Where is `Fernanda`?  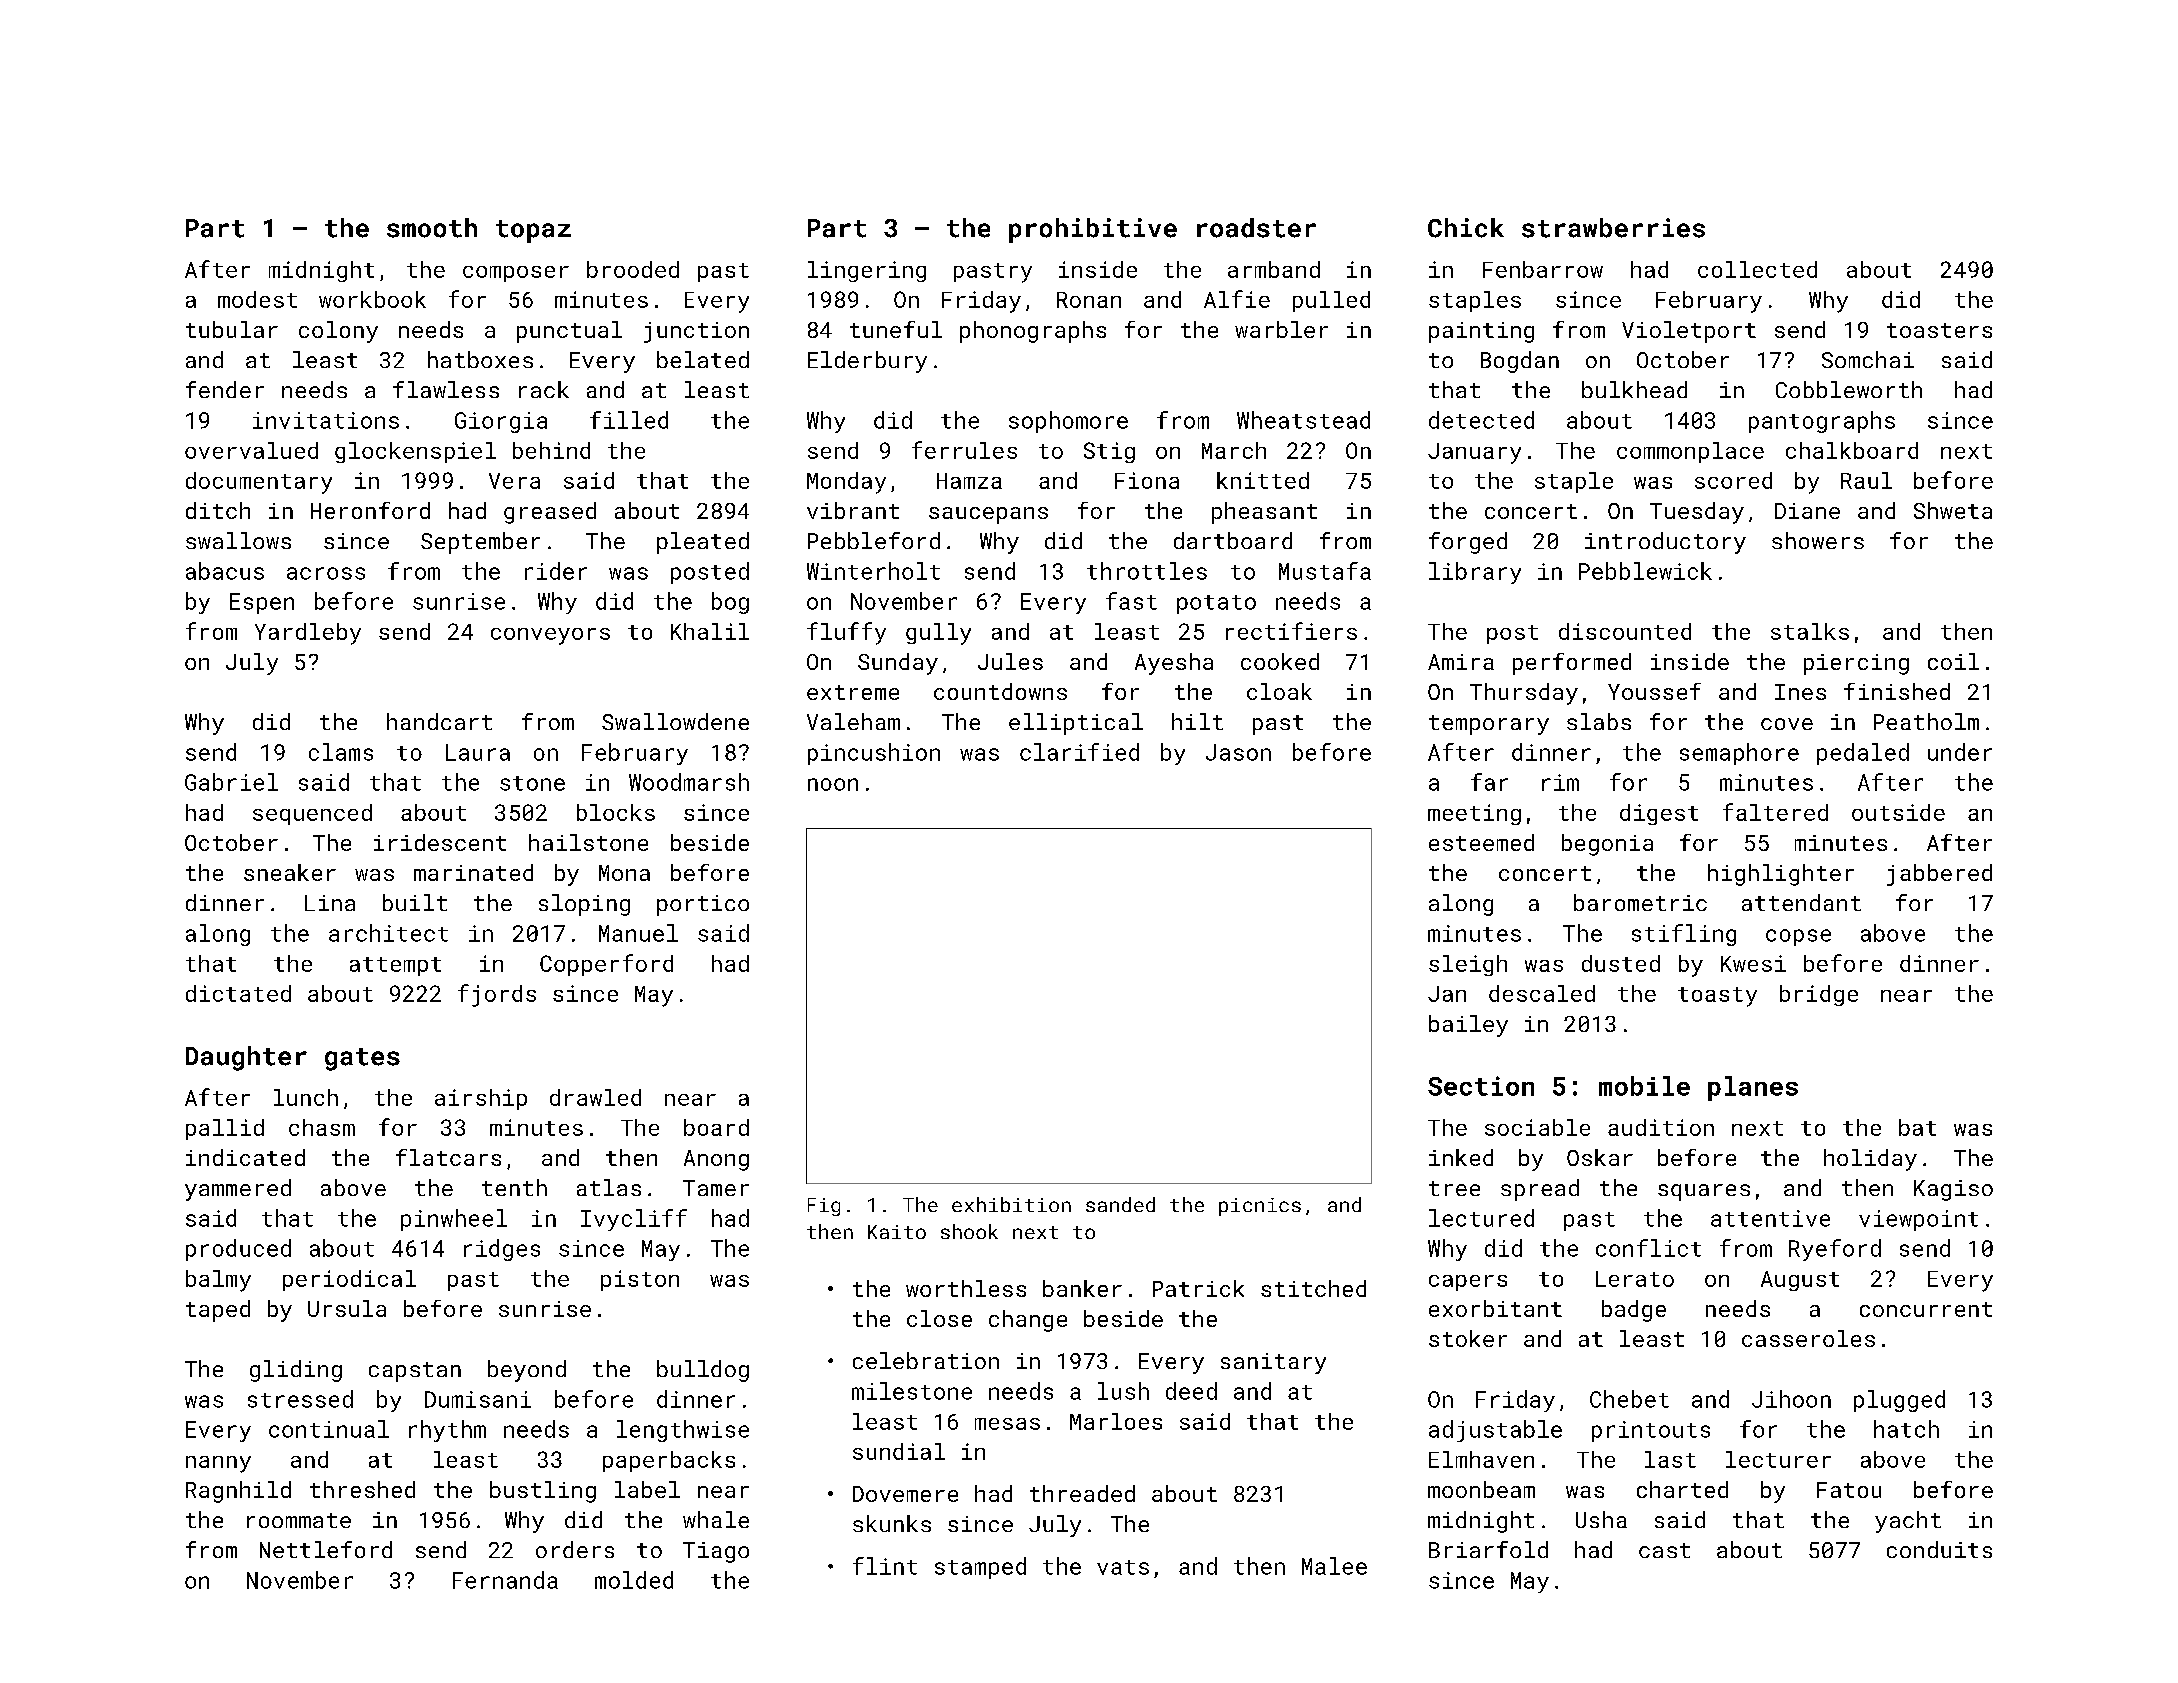
Fernanda is located at coordinates (505, 1580).
